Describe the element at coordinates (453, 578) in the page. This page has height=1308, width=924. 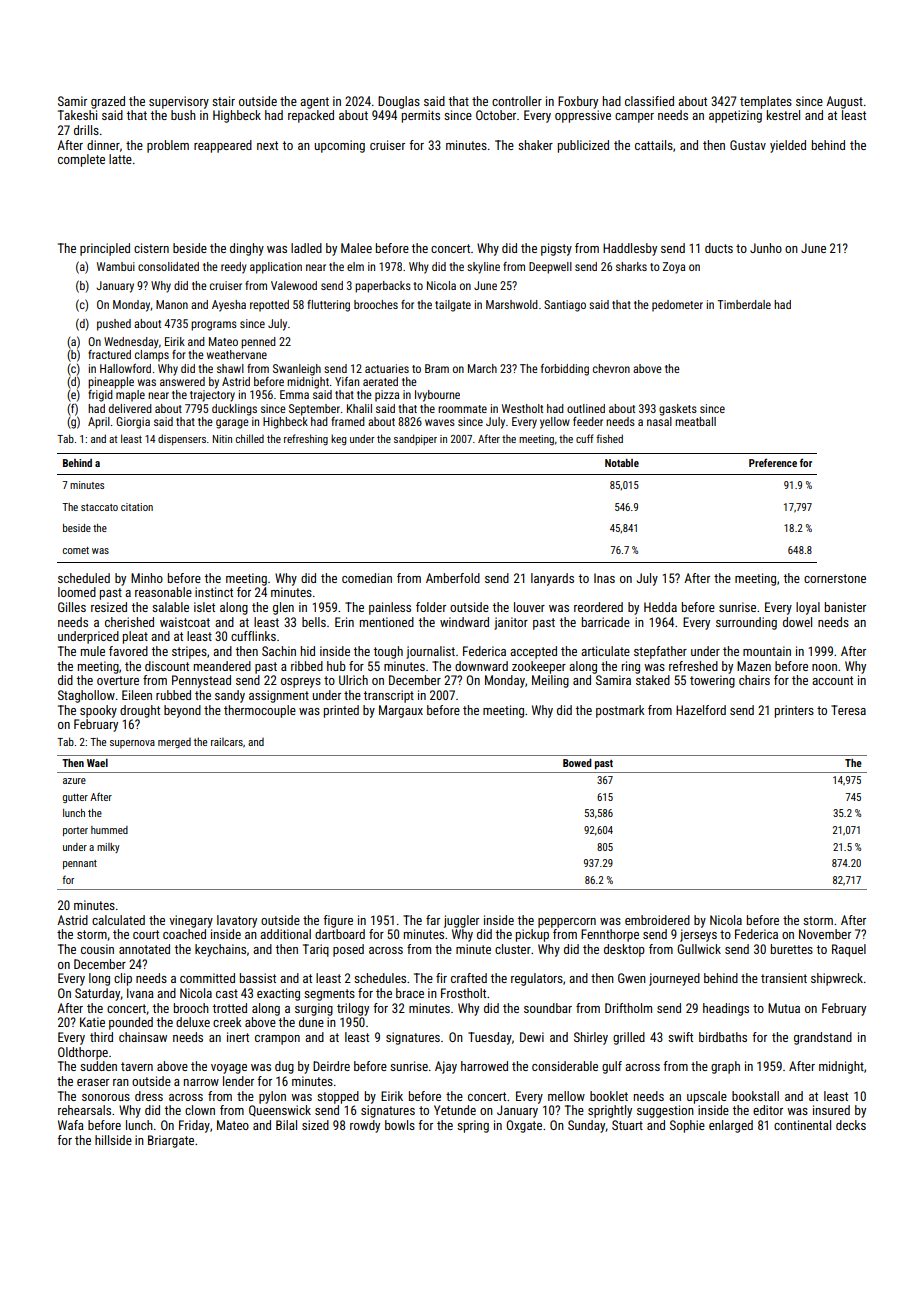
I see `Amberfold` at that location.
